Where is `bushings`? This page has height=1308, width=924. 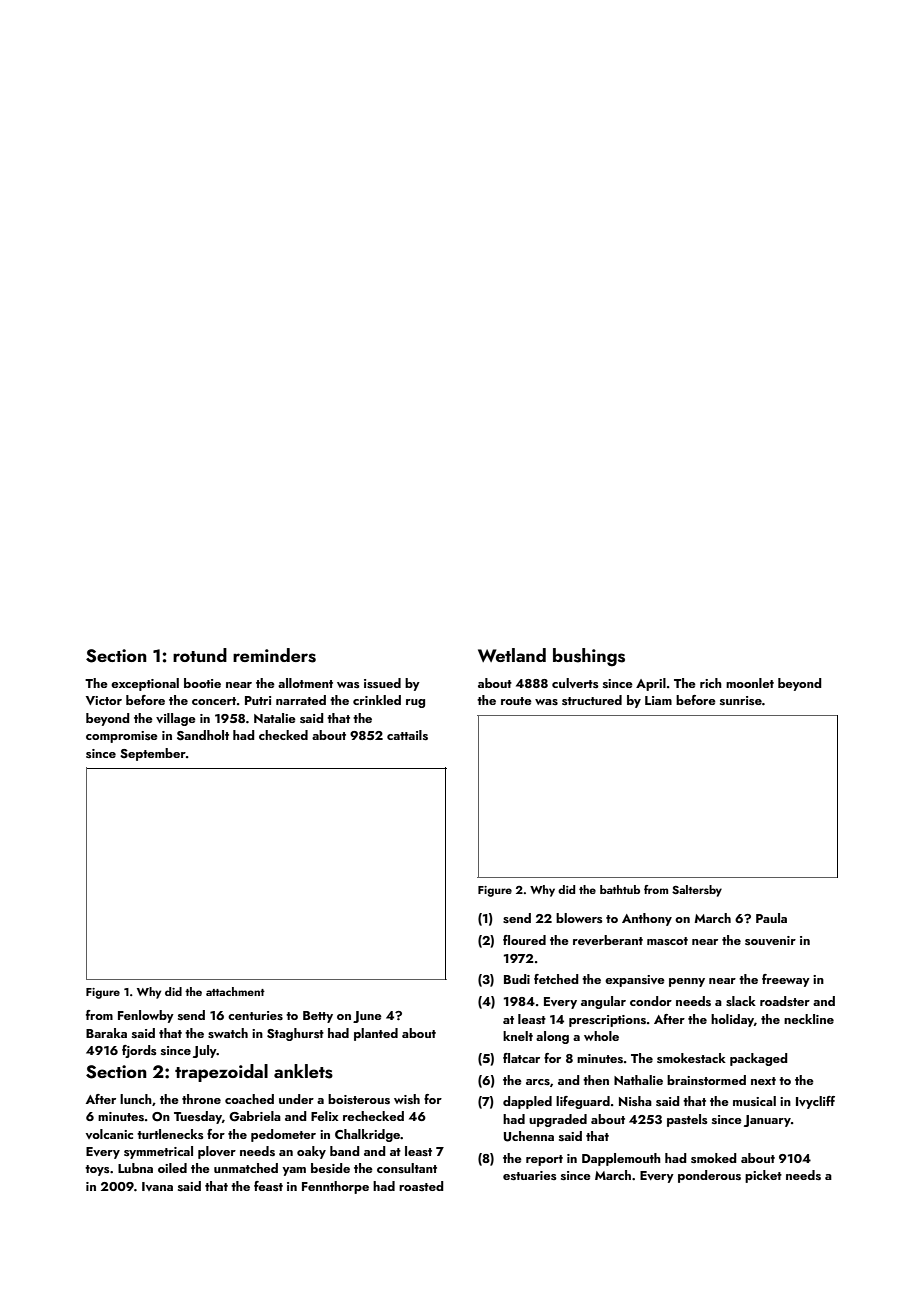 bushings is located at coordinates (589, 657).
